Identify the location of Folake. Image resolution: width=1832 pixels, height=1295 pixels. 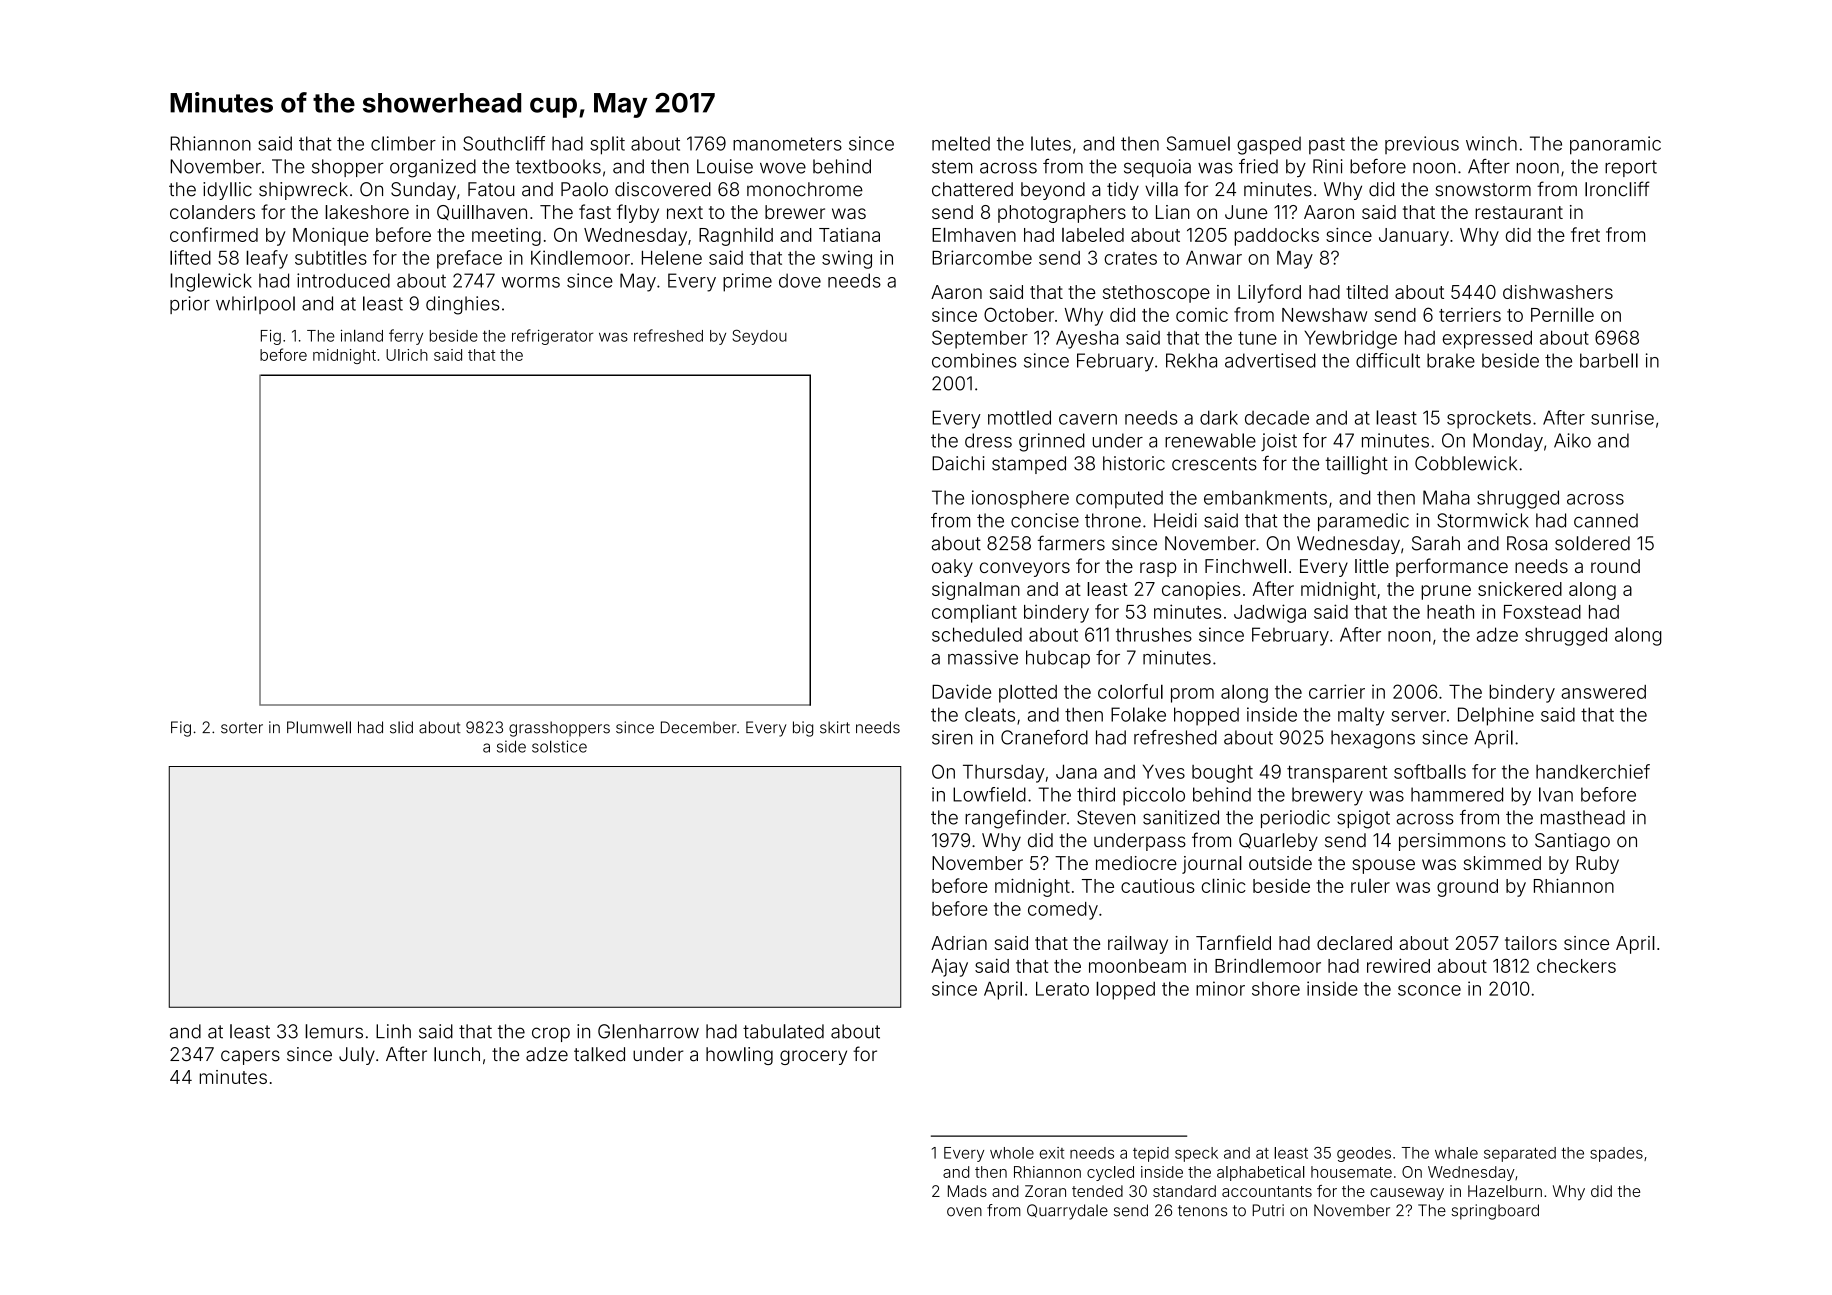
(1138, 714).
